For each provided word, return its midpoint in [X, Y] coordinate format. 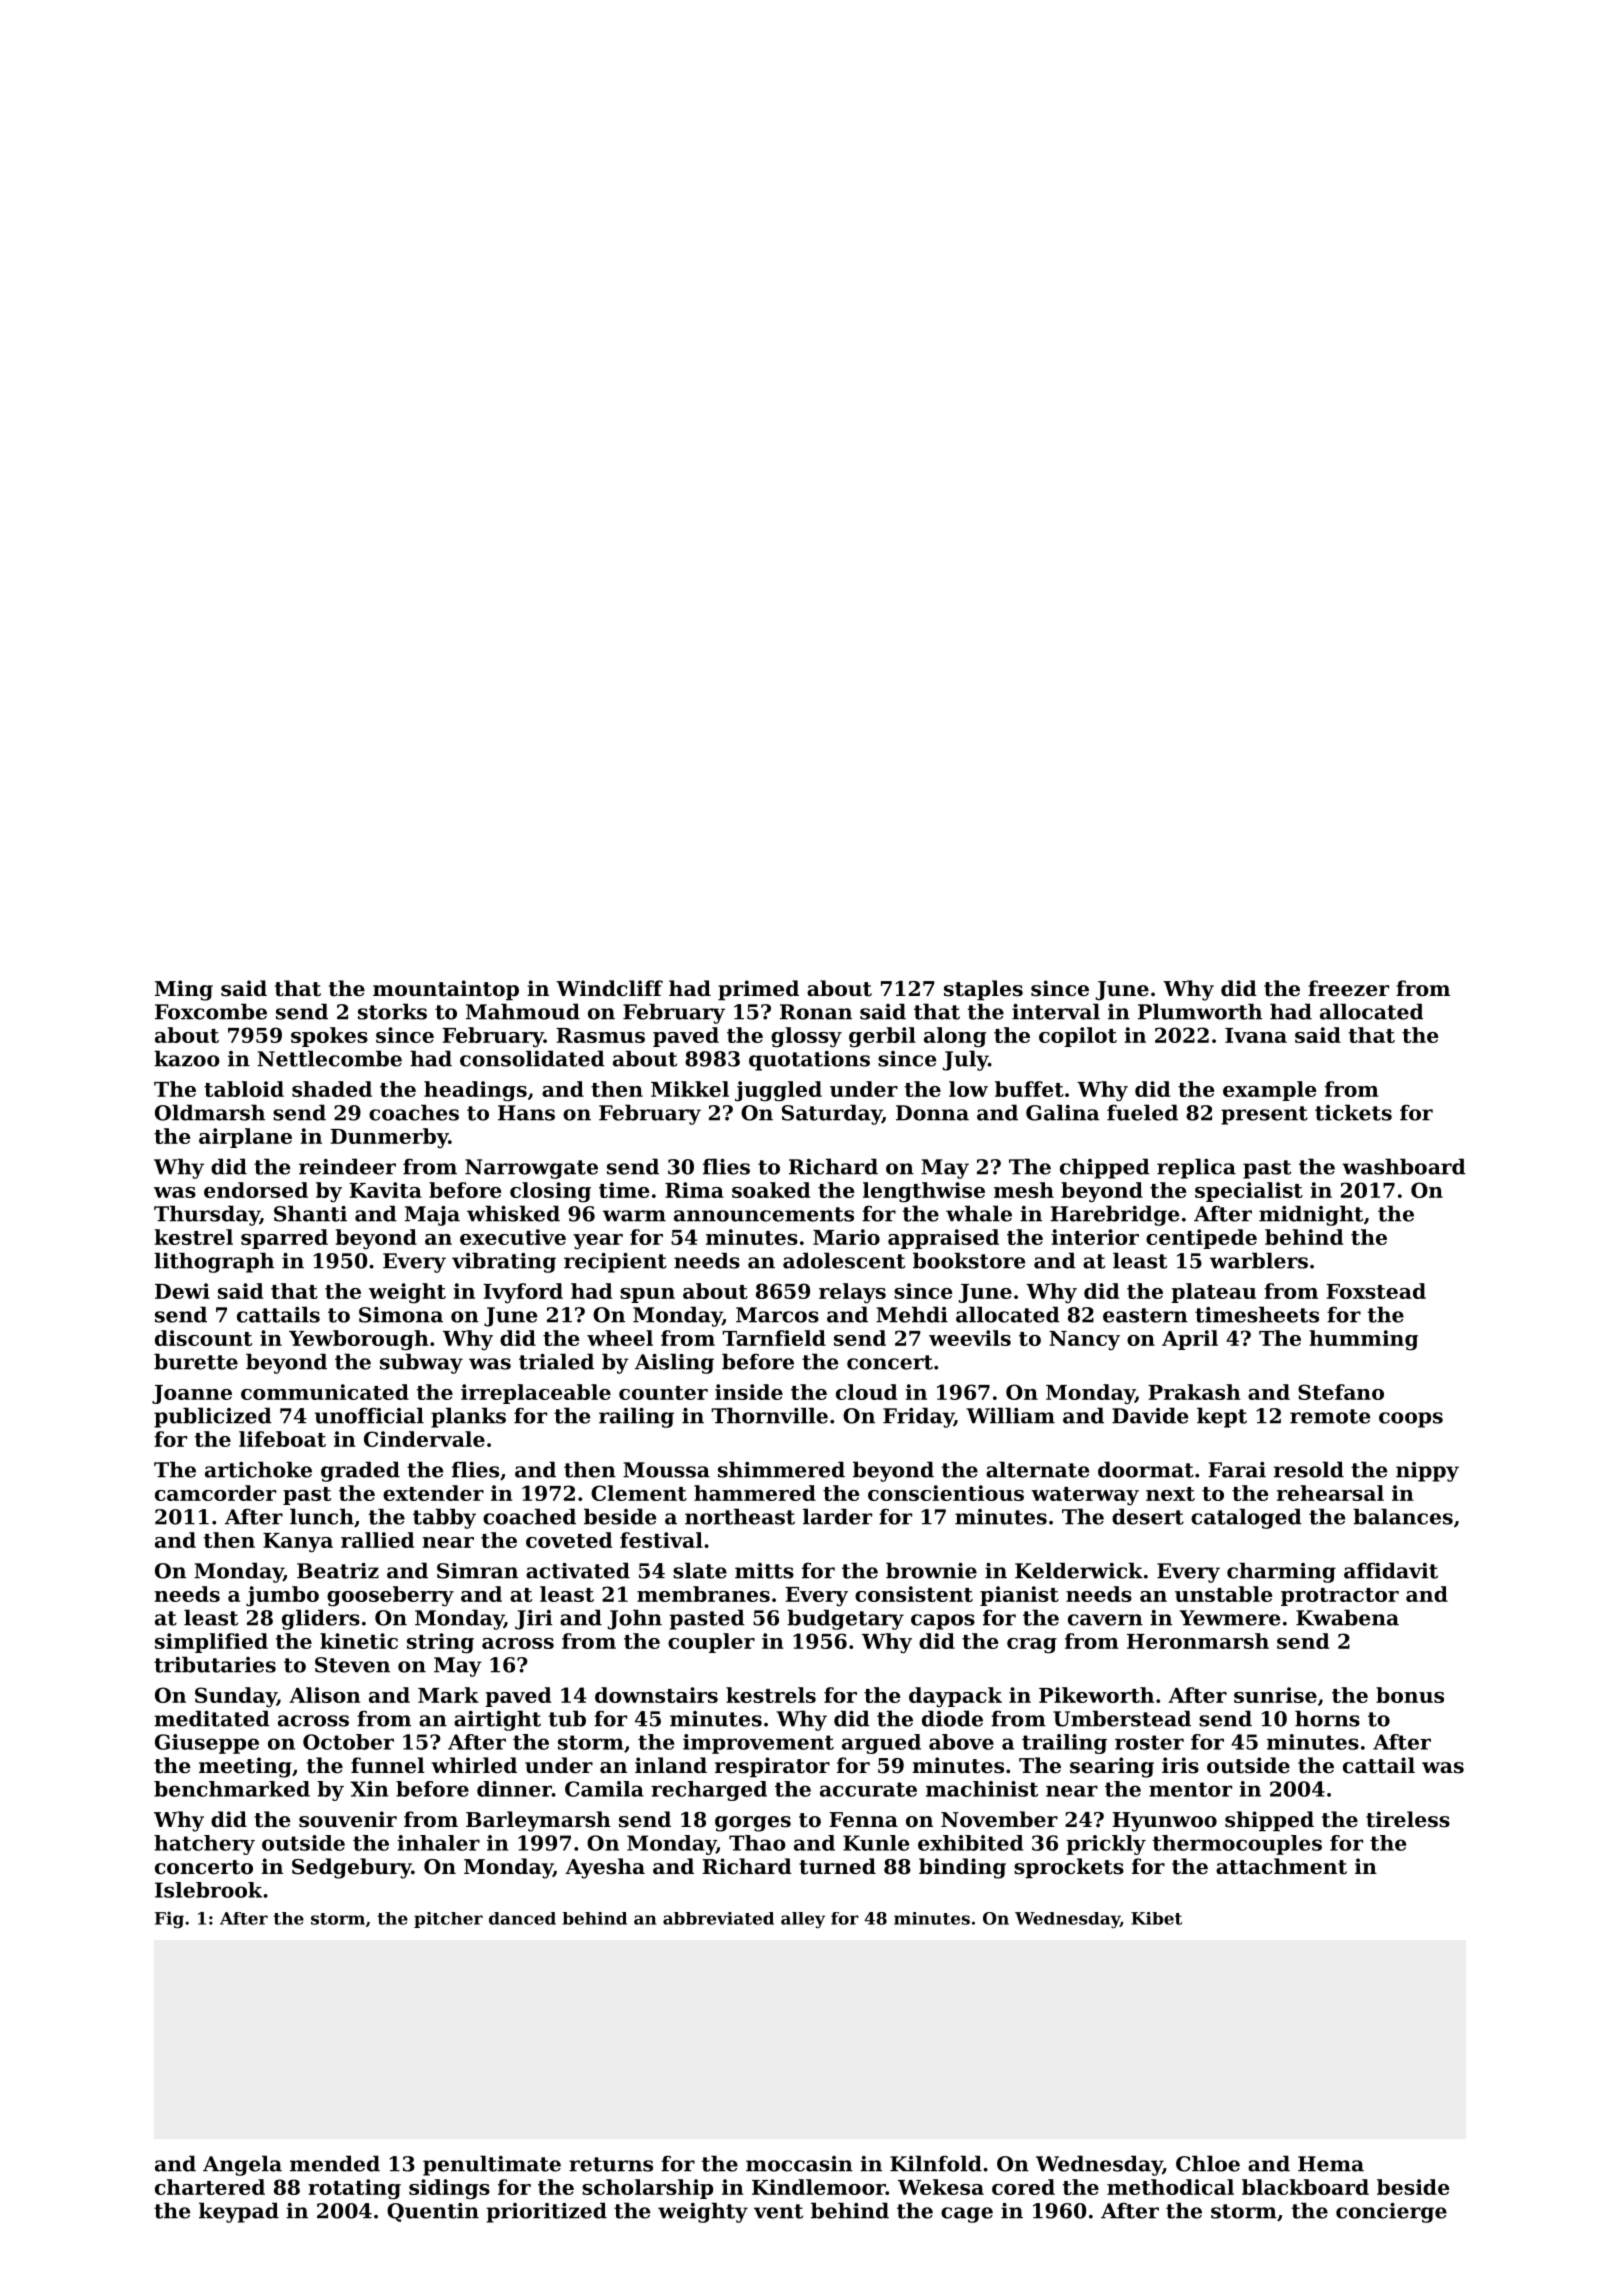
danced [522, 1918]
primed [758, 990]
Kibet [1156, 1918]
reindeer [347, 1166]
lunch [322, 1516]
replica [1196, 1168]
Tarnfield [774, 1338]
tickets [1353, 1112]
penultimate [492, 2165]
